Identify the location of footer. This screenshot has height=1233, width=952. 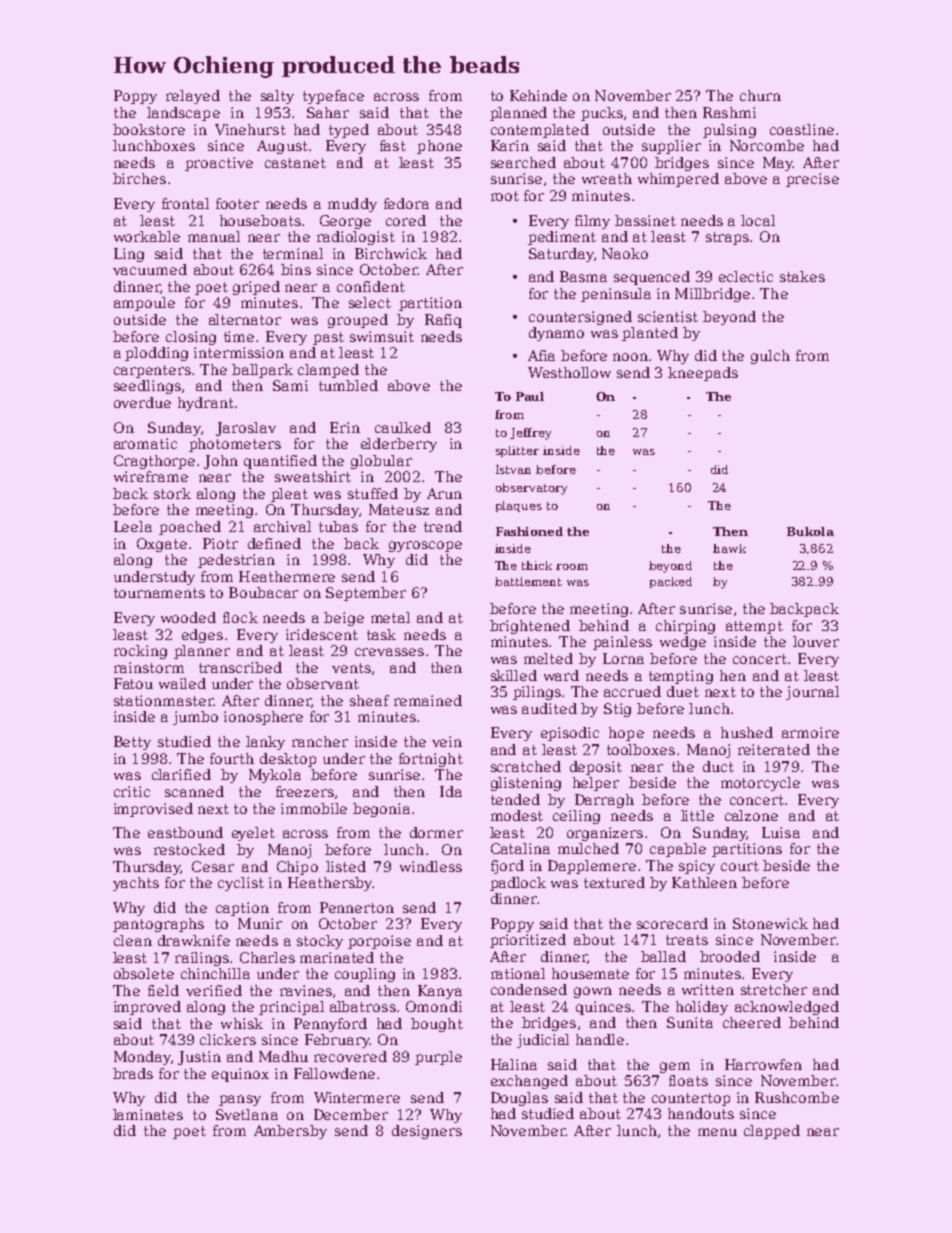
(237, 203).
